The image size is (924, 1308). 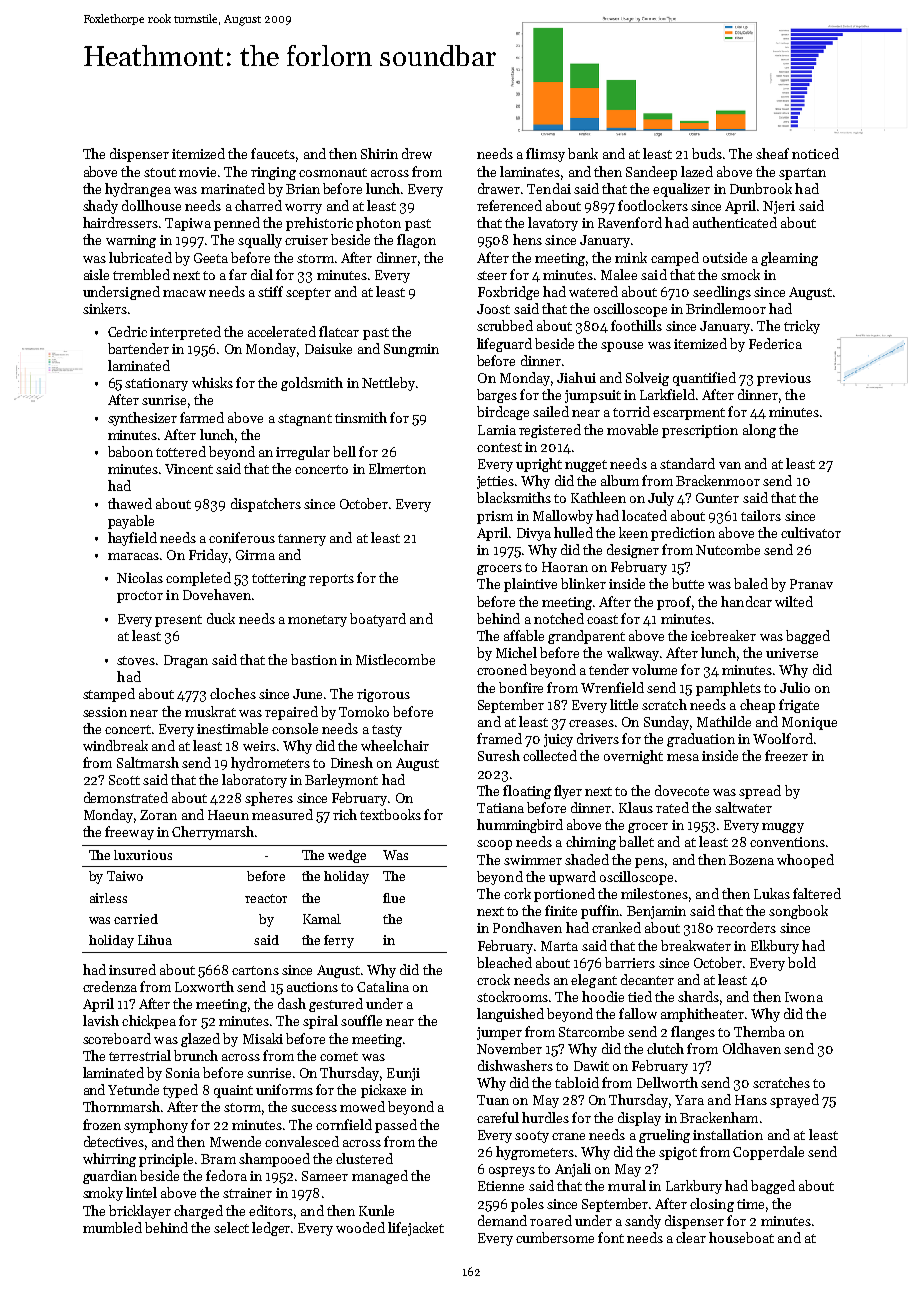 What do you see at coordinates (213, 833) in the screenshot?
I see `Cherrymarsh` at bounding box center [213, 833].
